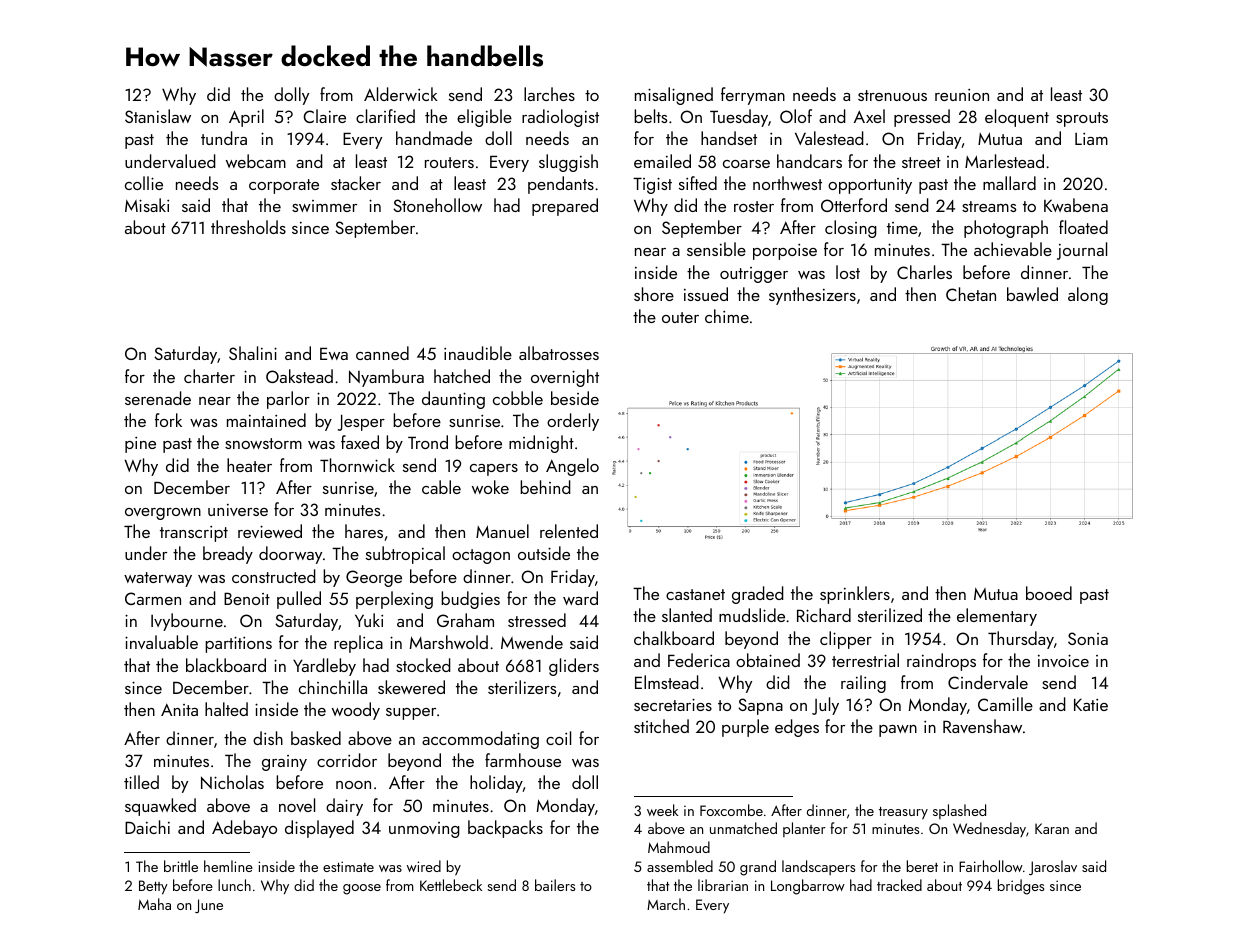 This screenshot has height=952, width=1233. Describe the element at coordinates (284, 763) in the screenshot. I see `grainy` at that location.
